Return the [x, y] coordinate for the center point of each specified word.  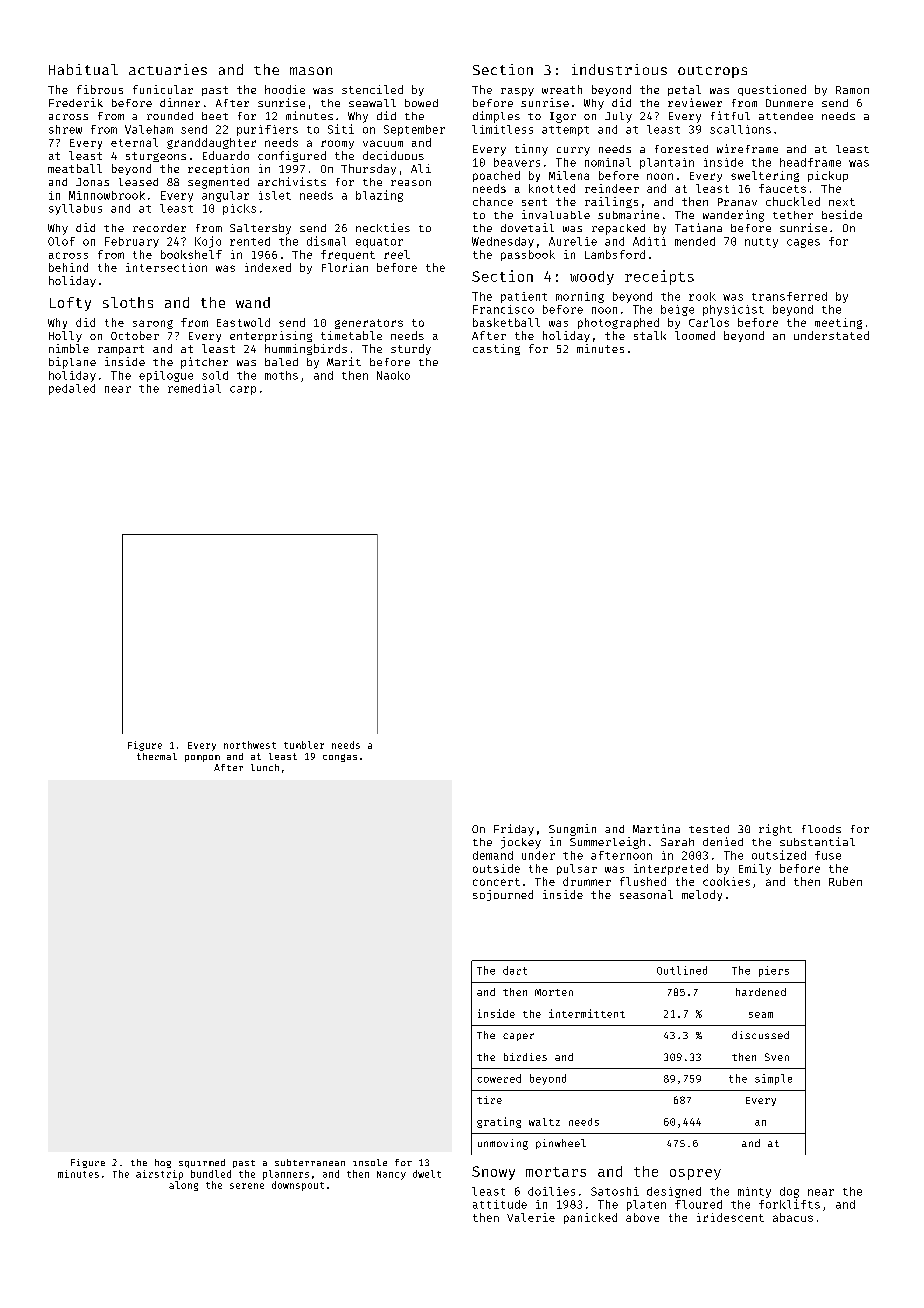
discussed [760, 1035]
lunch [265, 767]
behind [68, 267]
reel [397, 254]
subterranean [310, 1162]
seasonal [646, 894]
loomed [695, 335]
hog [163, 1163]
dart [515, 970]
